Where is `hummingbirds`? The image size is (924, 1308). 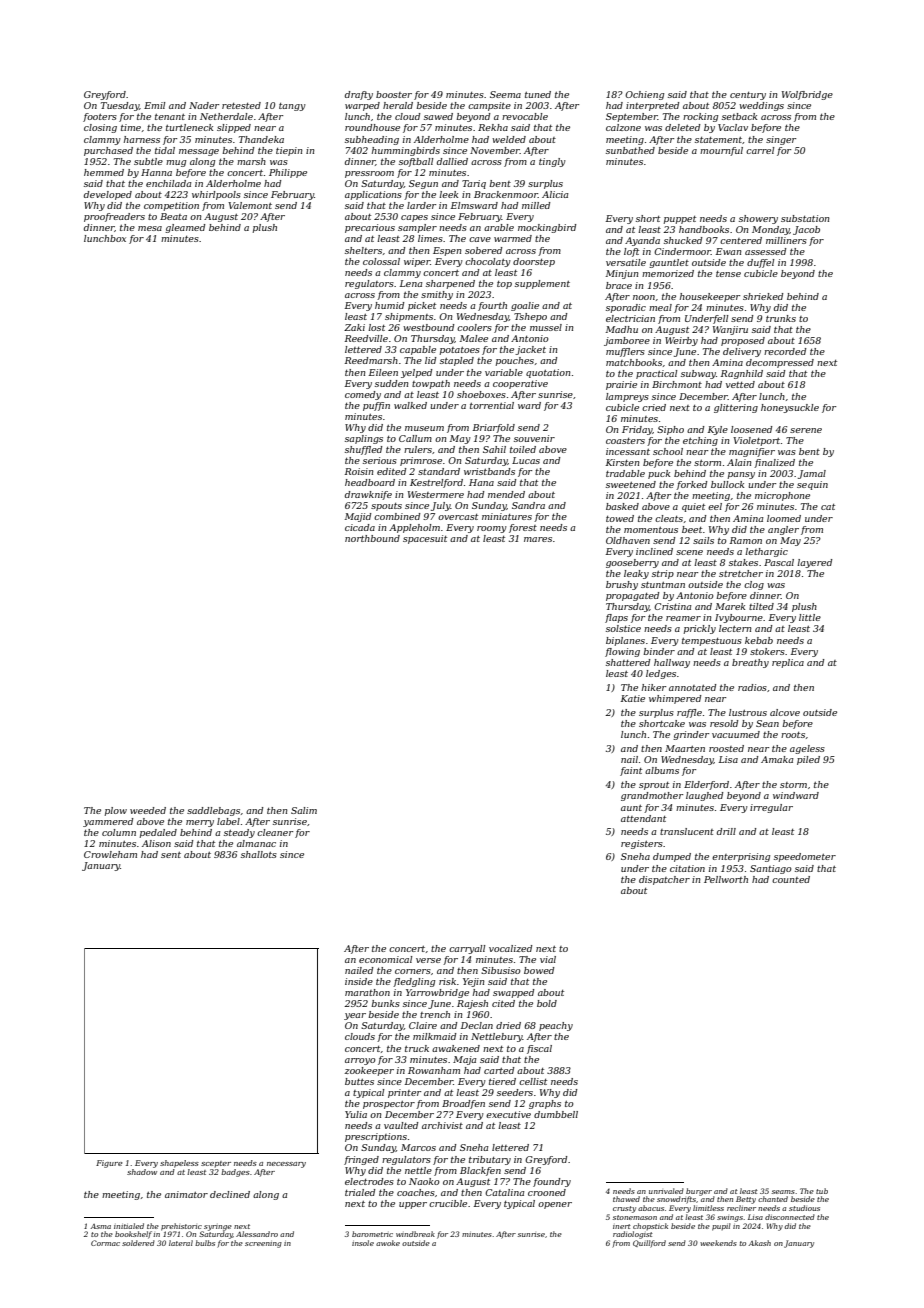
hummingbirds is located at coordinates (406, 151).
